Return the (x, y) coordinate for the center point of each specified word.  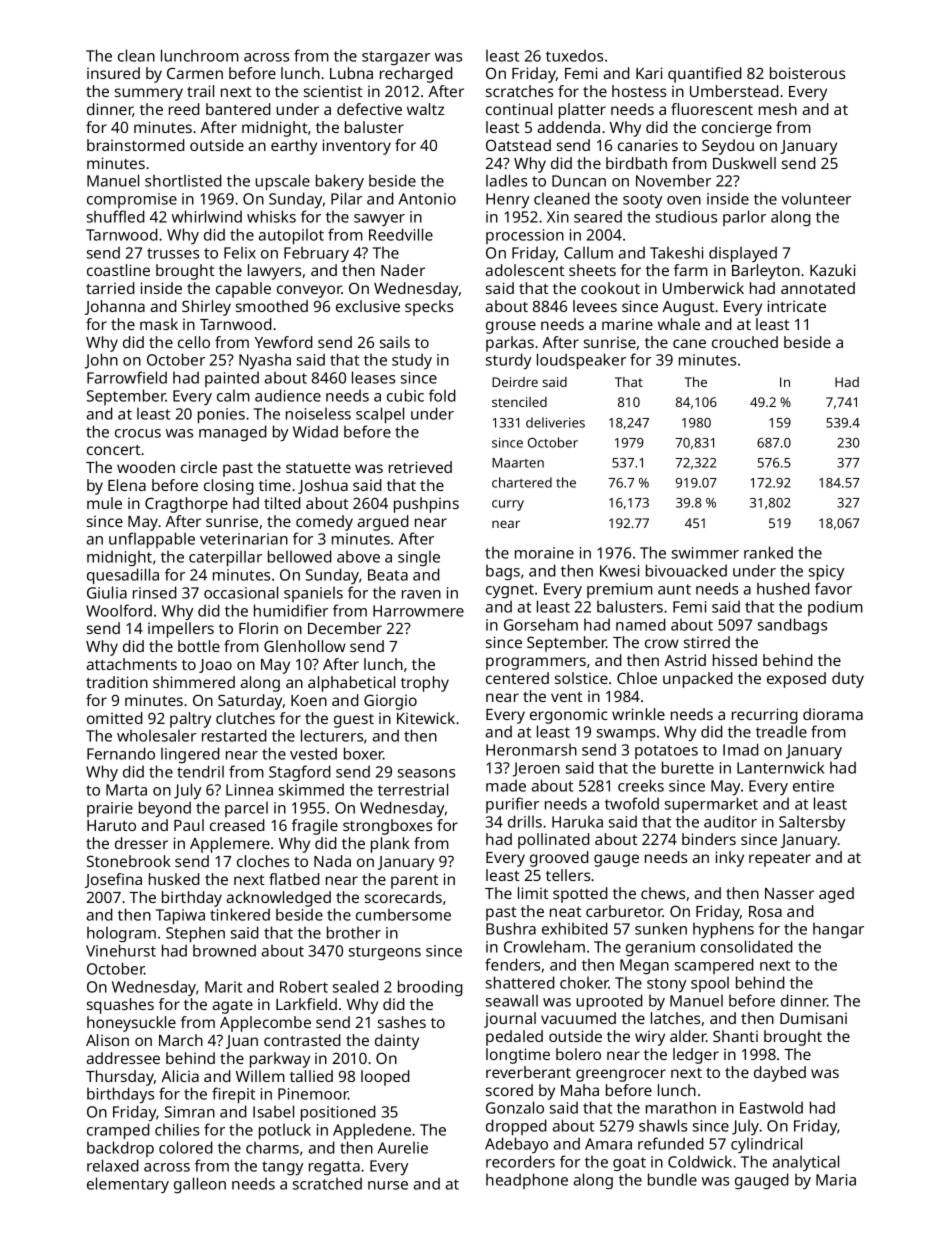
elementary (128, 1185)
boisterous (807, 73)
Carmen (195, 73)
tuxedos (574, 55)
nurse (388, 1185)
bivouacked (686, 570)
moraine (544, 553)
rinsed (155, 592)
